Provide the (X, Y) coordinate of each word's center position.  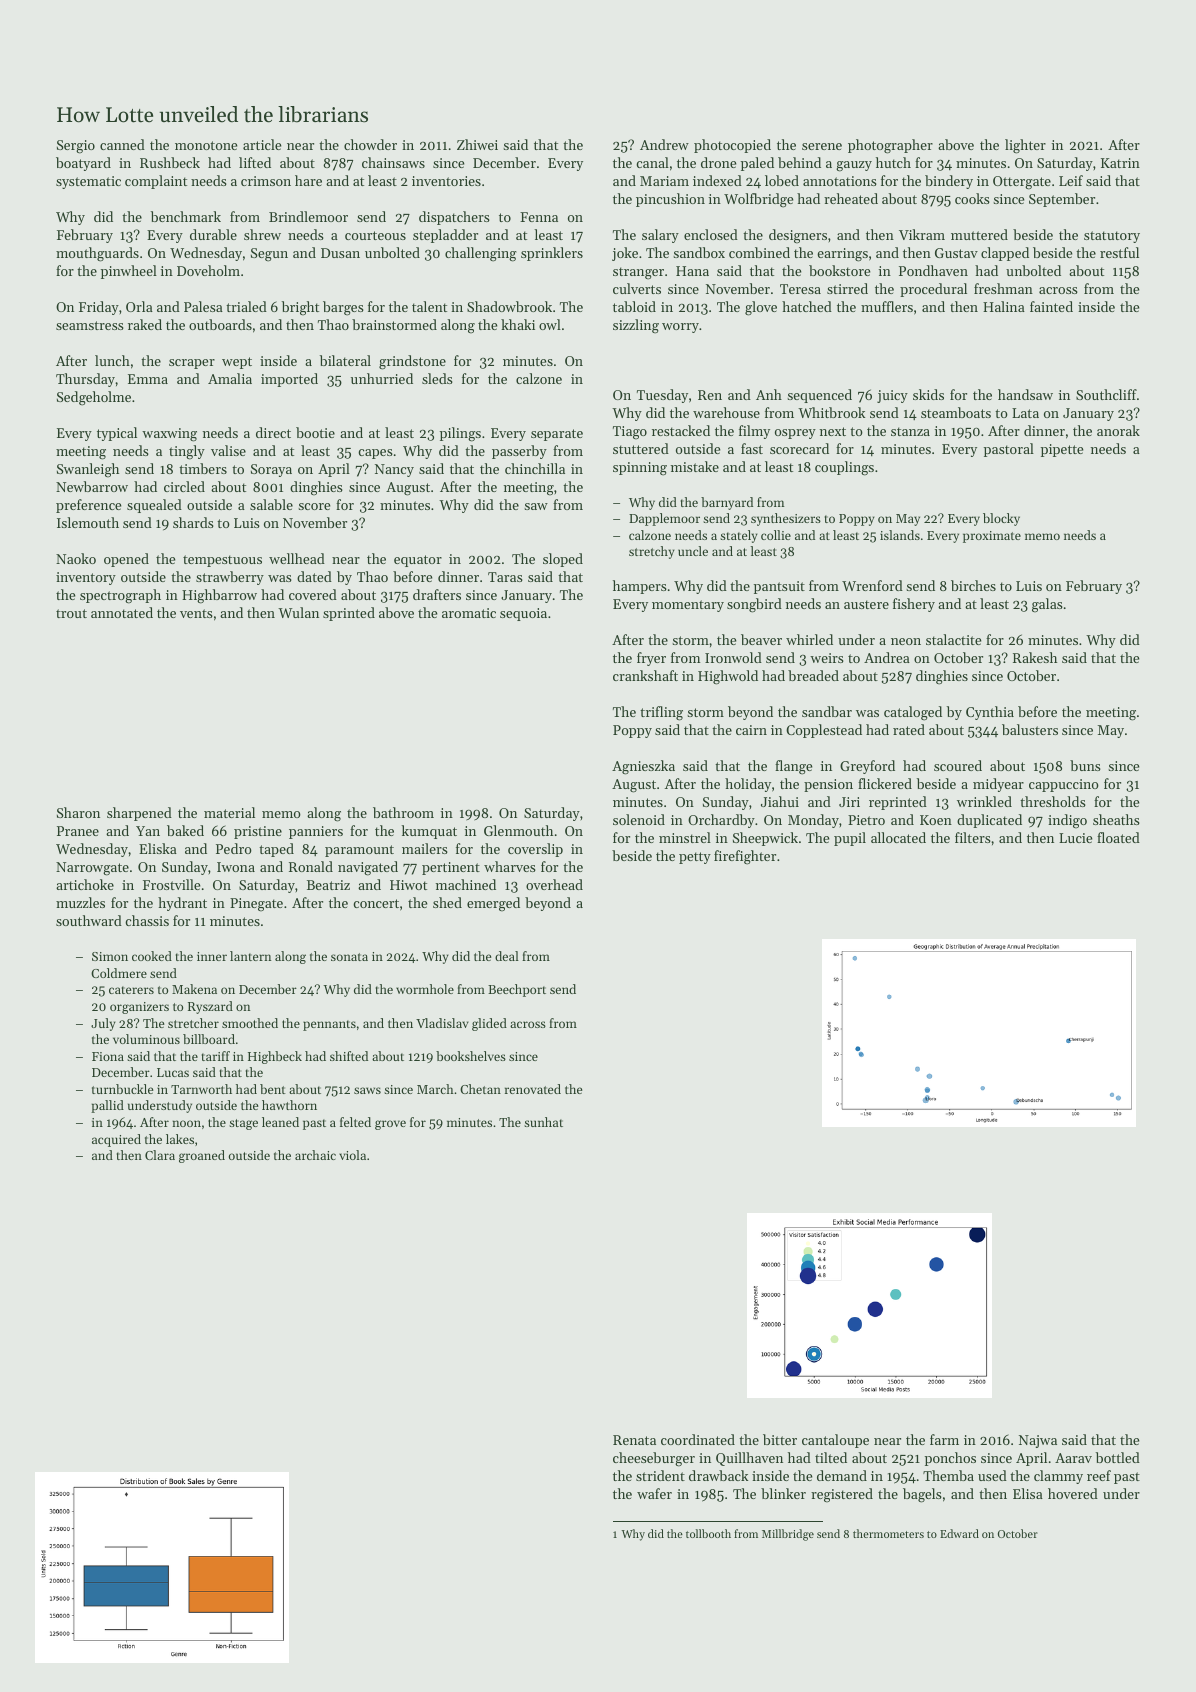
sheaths (1116, 819)
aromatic (469, 613)
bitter (780, 1439)
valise (228, 450)
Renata (634, 1440)
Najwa (1038, 1441)
